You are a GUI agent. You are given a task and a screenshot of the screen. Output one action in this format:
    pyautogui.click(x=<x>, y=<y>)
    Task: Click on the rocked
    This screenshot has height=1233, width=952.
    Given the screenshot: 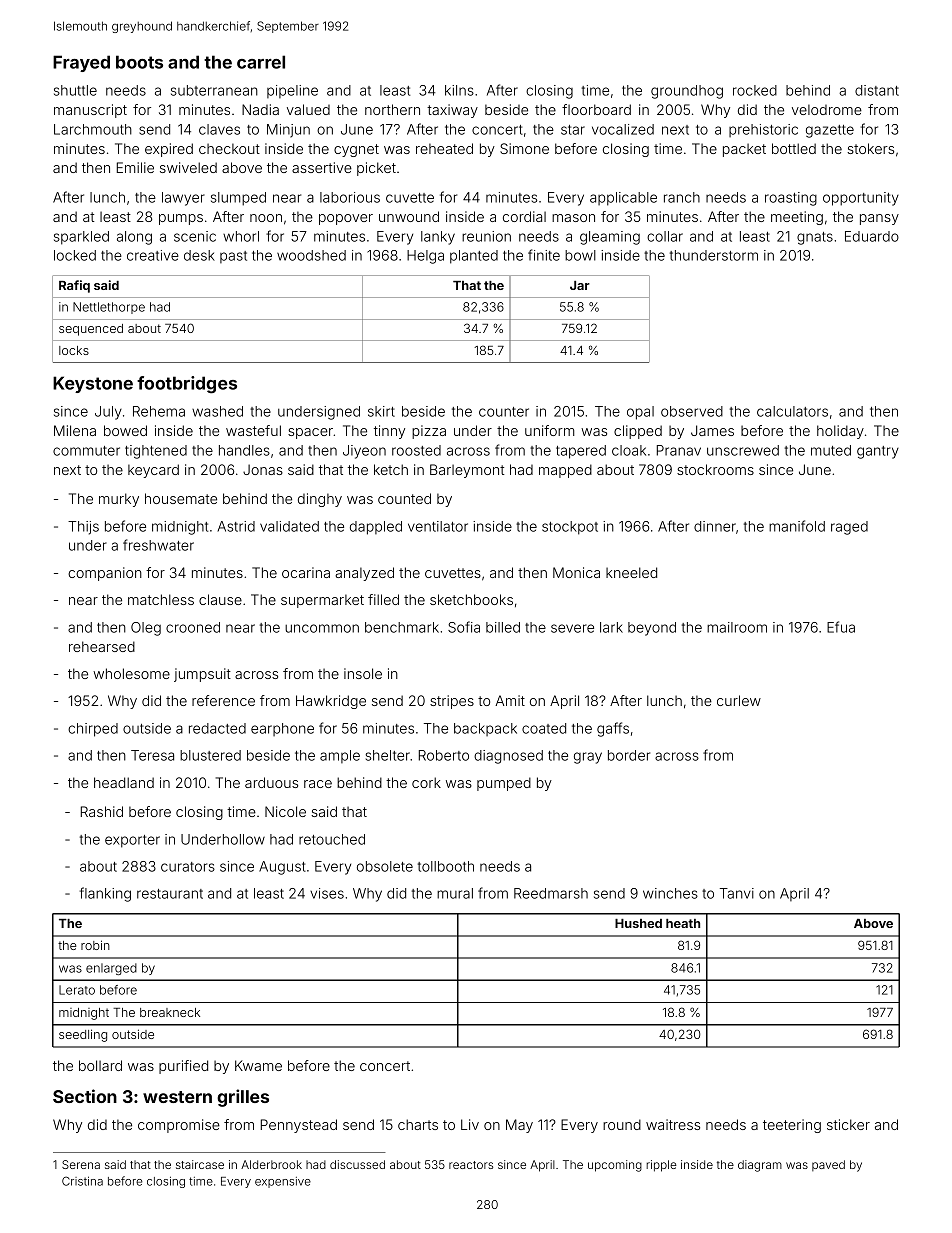 What is the action you would take?
    pyautogui.click(x=755, y=90)
